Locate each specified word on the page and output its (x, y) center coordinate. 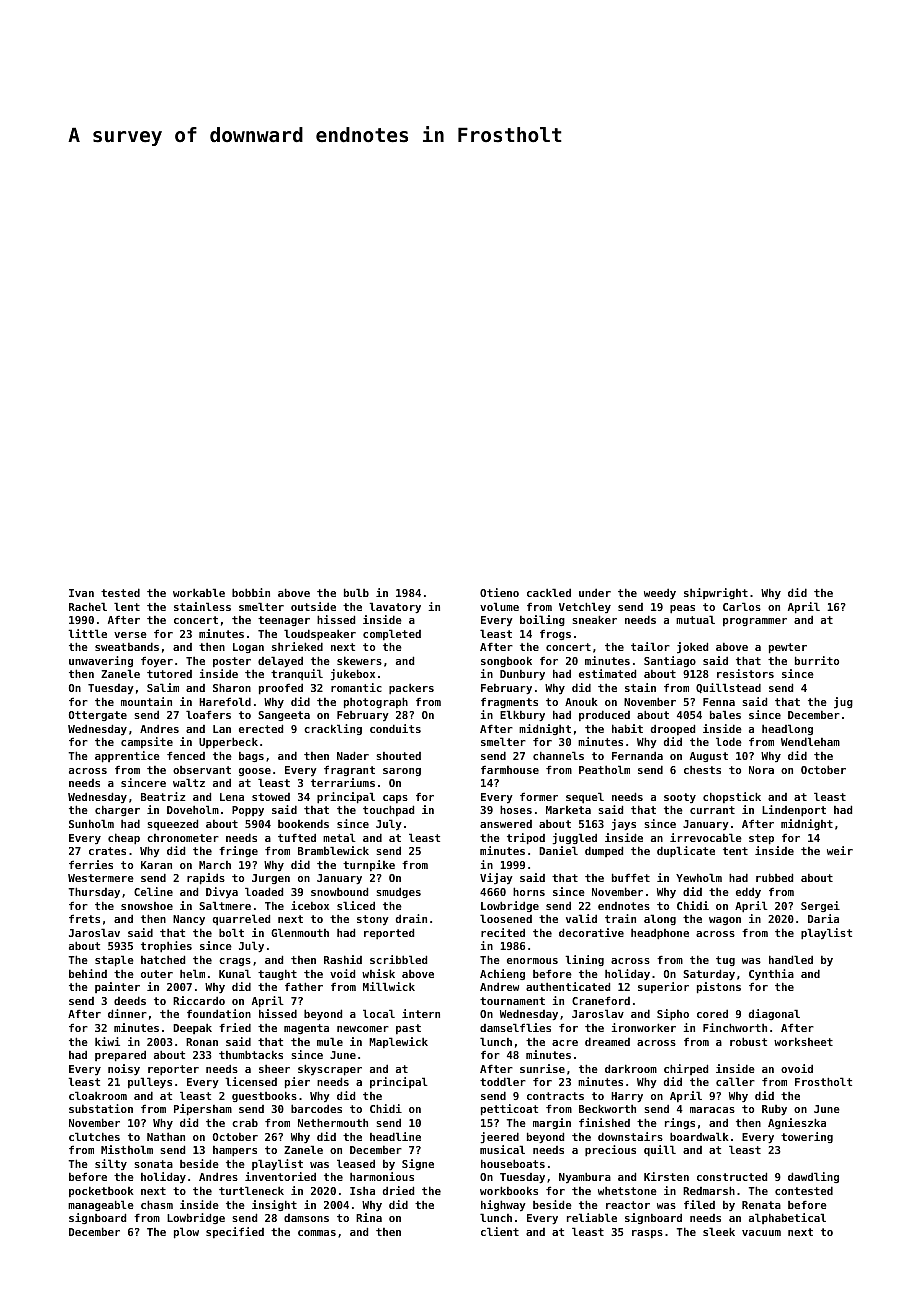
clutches (94, 1136)
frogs (555, 634)
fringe (238, 851)
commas (317, 1233)
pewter (788, 648)
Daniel (558, 850)
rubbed (774, 877)
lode (729, 741)
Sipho (673, 1015)
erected (261, 728)
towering (807, 1137)
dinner (127, 1013)
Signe (418, 1164)
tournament (512, 1001)
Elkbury (522, 715)
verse (130, 635)
